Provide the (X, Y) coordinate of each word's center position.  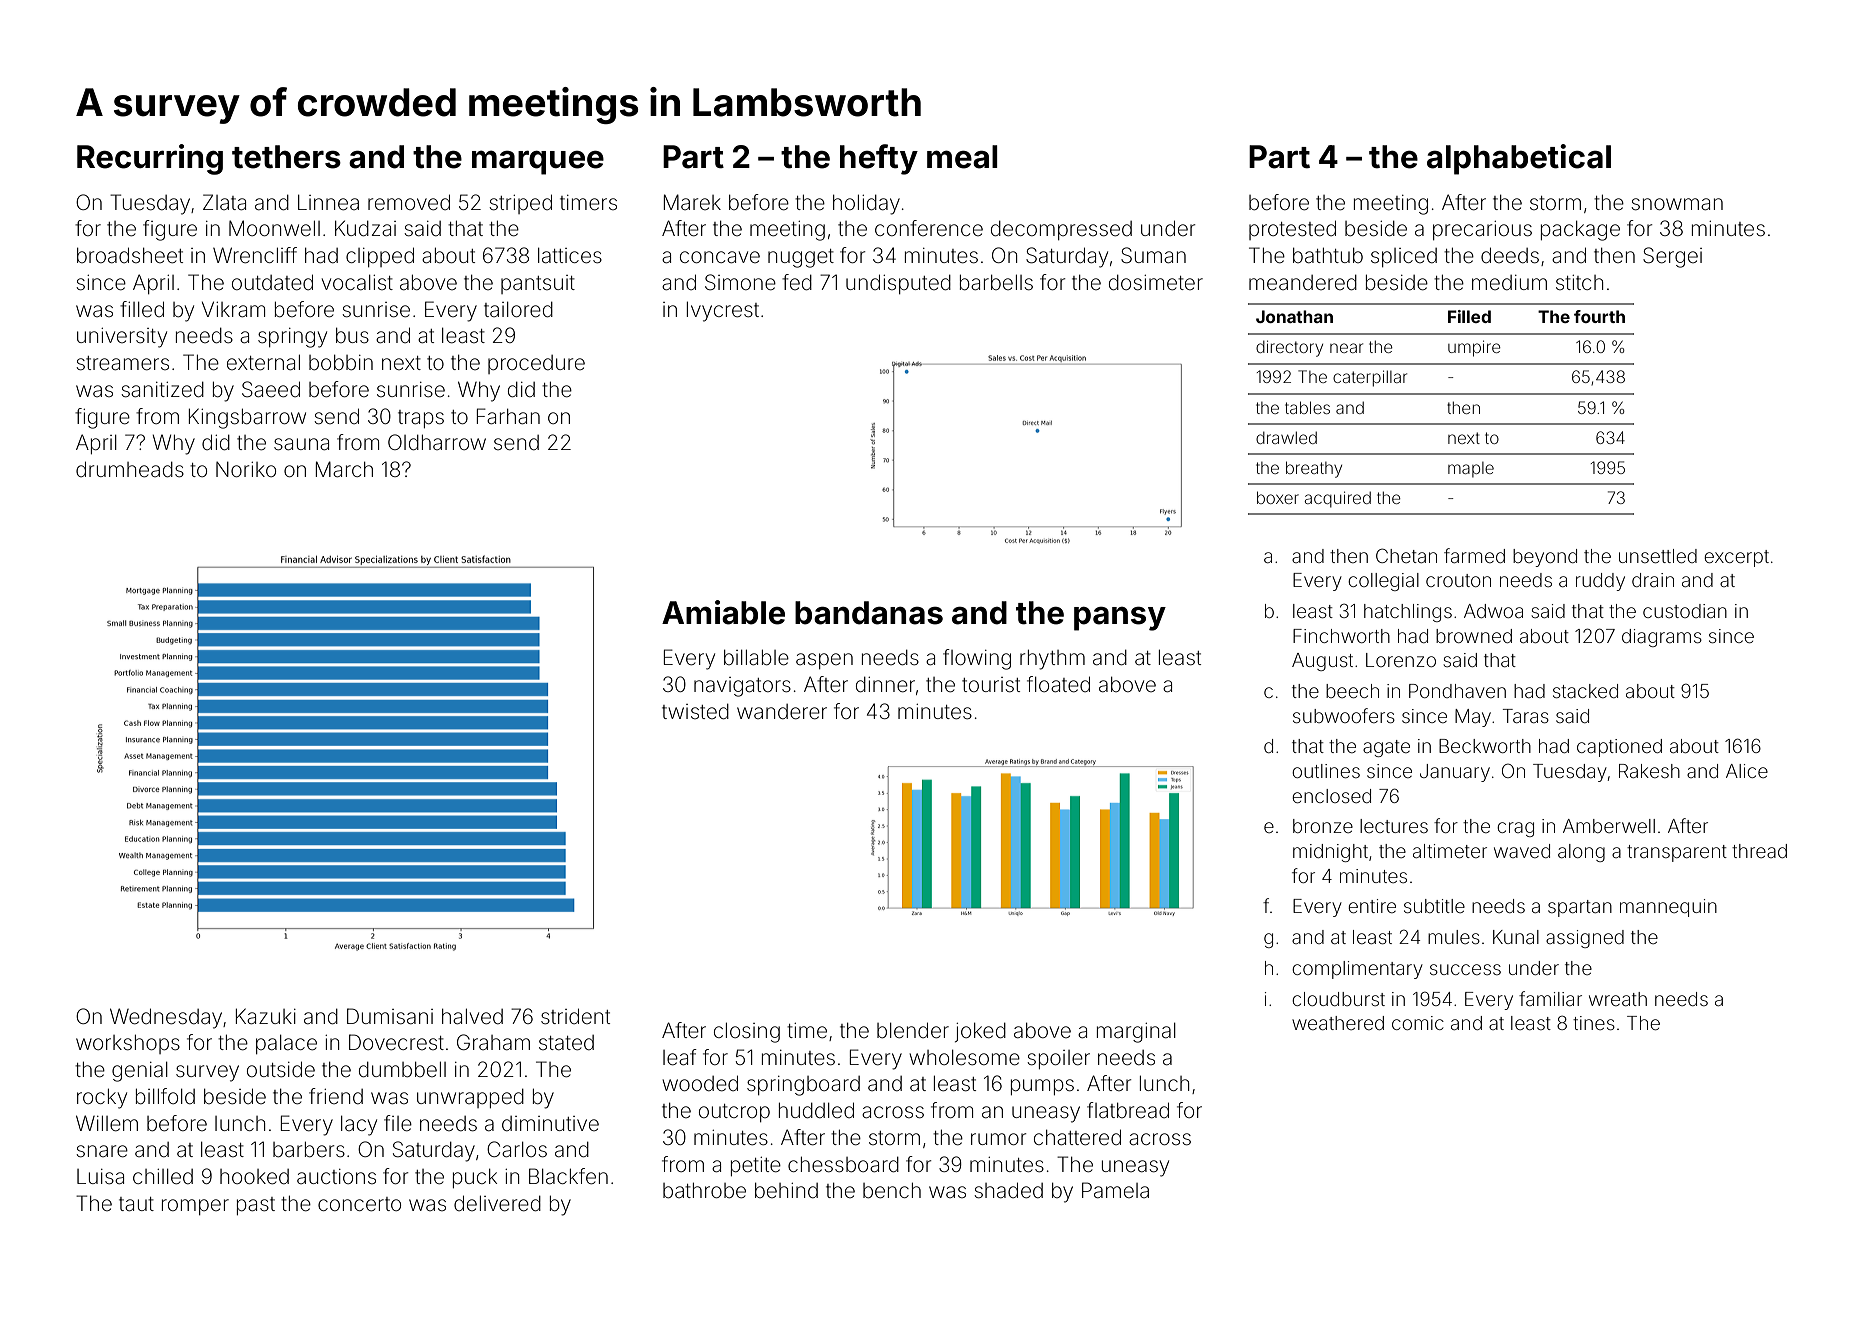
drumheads (130, 469)
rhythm (1052, 659)
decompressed (1061, 230)
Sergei (1672, 257)
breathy (1314, 469)
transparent (1677, 853)
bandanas (869, 613)
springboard (803, 1086)
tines (1594, 1023)
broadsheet (130, 255)
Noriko (246, 469)
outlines (1326, 771)
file (398, 1123)
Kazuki (266, 1016)
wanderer (782, 712)
